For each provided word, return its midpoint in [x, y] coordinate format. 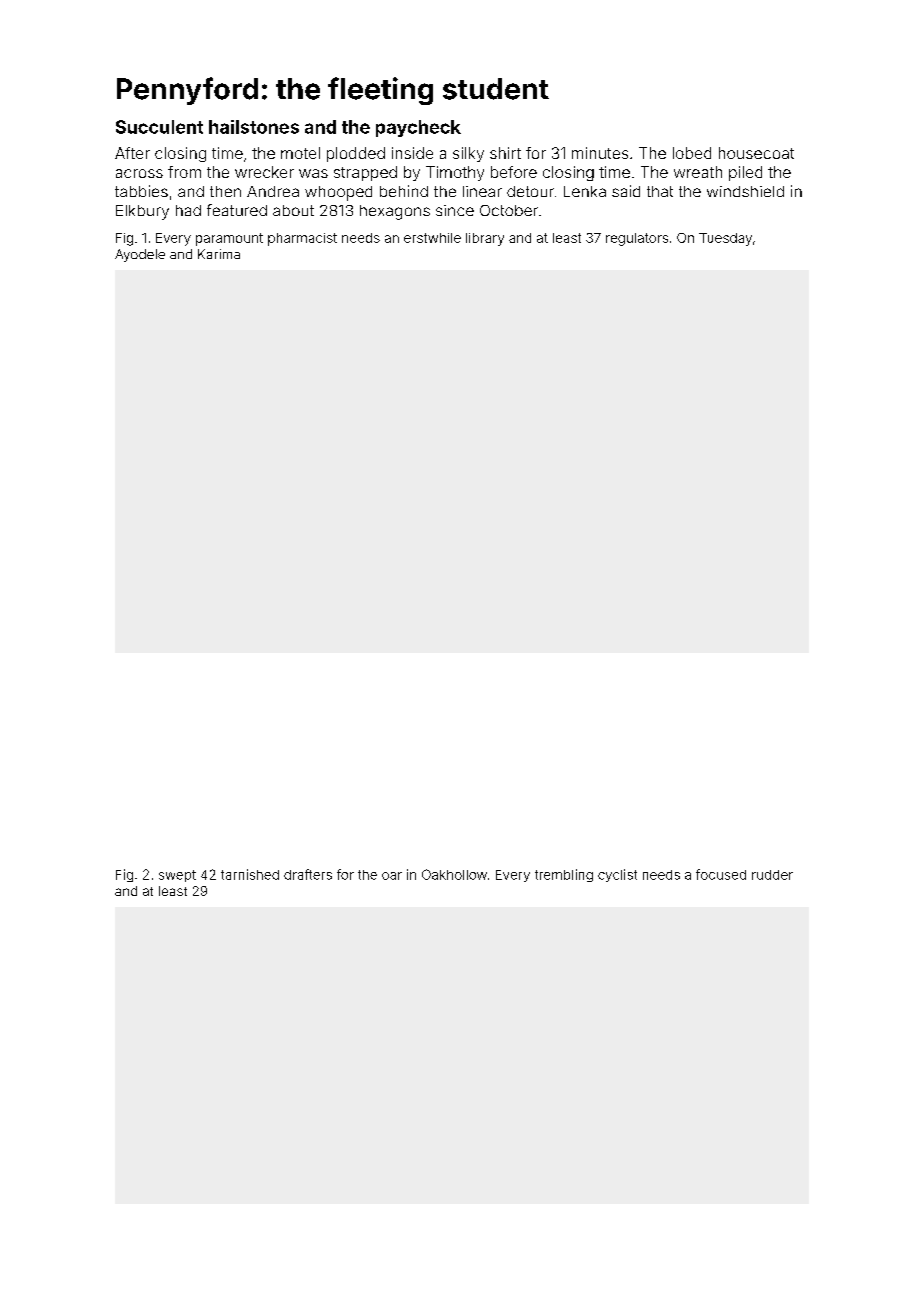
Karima [219, 254]
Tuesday [725, 239]
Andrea [273, 191]
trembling [564, 875]
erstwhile [432, 238]
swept [177, 876]
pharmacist [302, 239]
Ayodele [140, 255]
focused [721, 874]
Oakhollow [454, 874]
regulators [637, 239]
